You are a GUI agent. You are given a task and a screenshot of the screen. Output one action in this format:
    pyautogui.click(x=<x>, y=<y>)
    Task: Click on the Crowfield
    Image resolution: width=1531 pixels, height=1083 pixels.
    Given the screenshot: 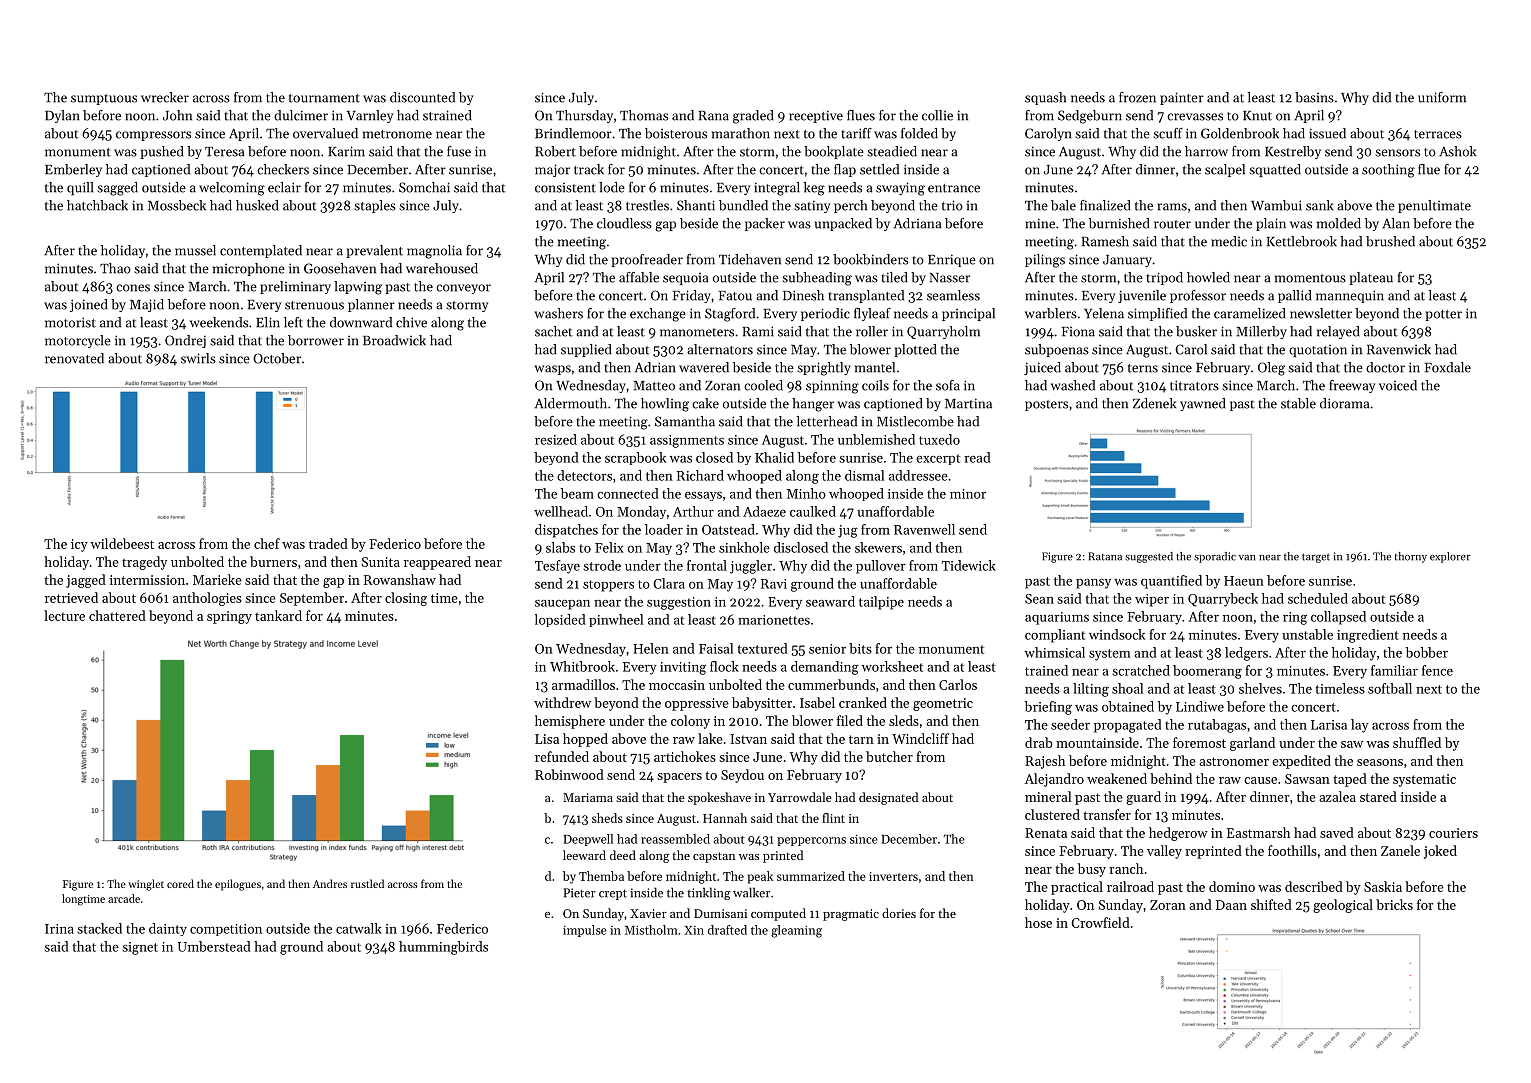 What is the action you would take?
    pyautogui.click(x=1100, y=922)
